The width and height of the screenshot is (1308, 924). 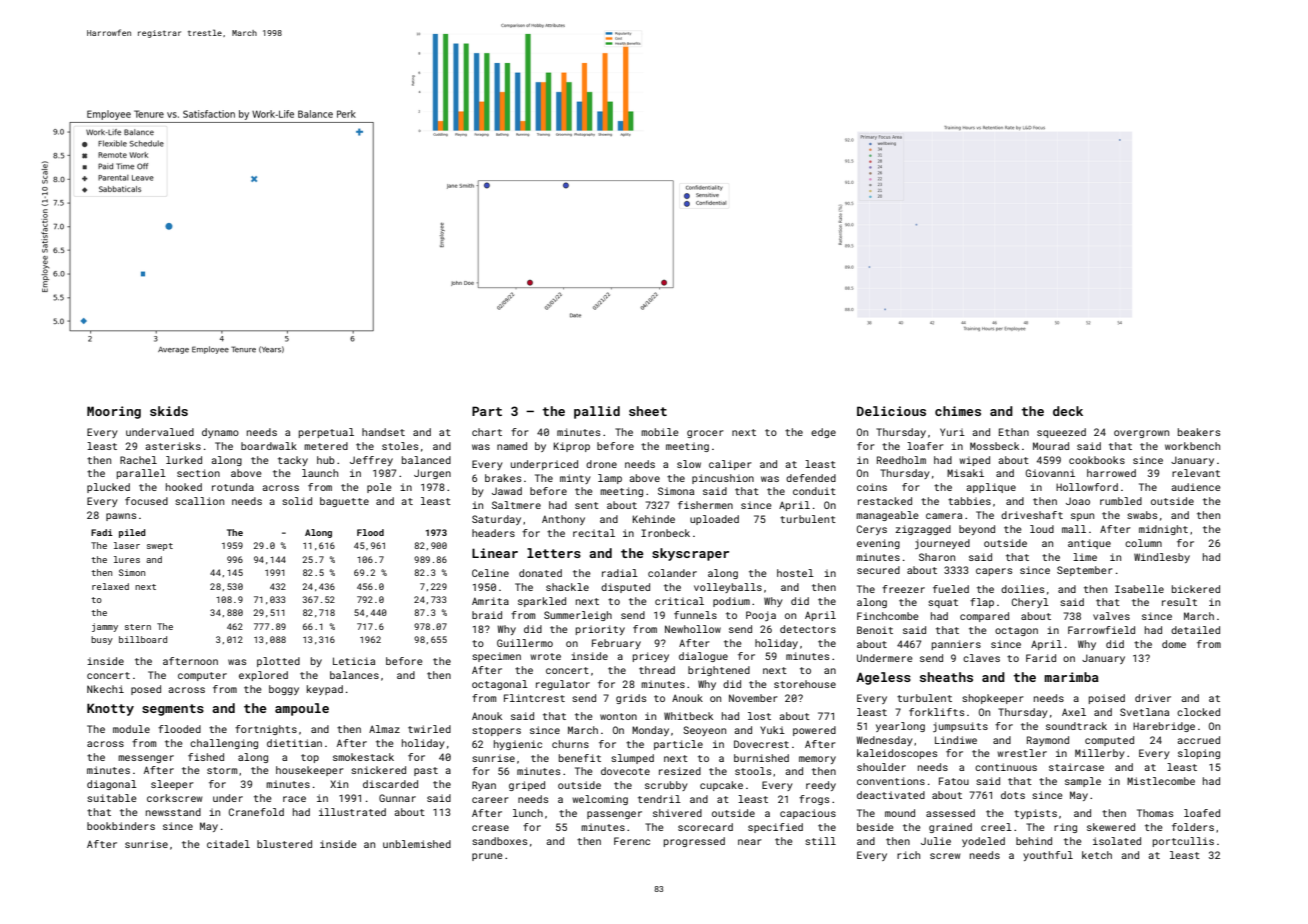 I want to click on chart, so click(x=487, y=432).
